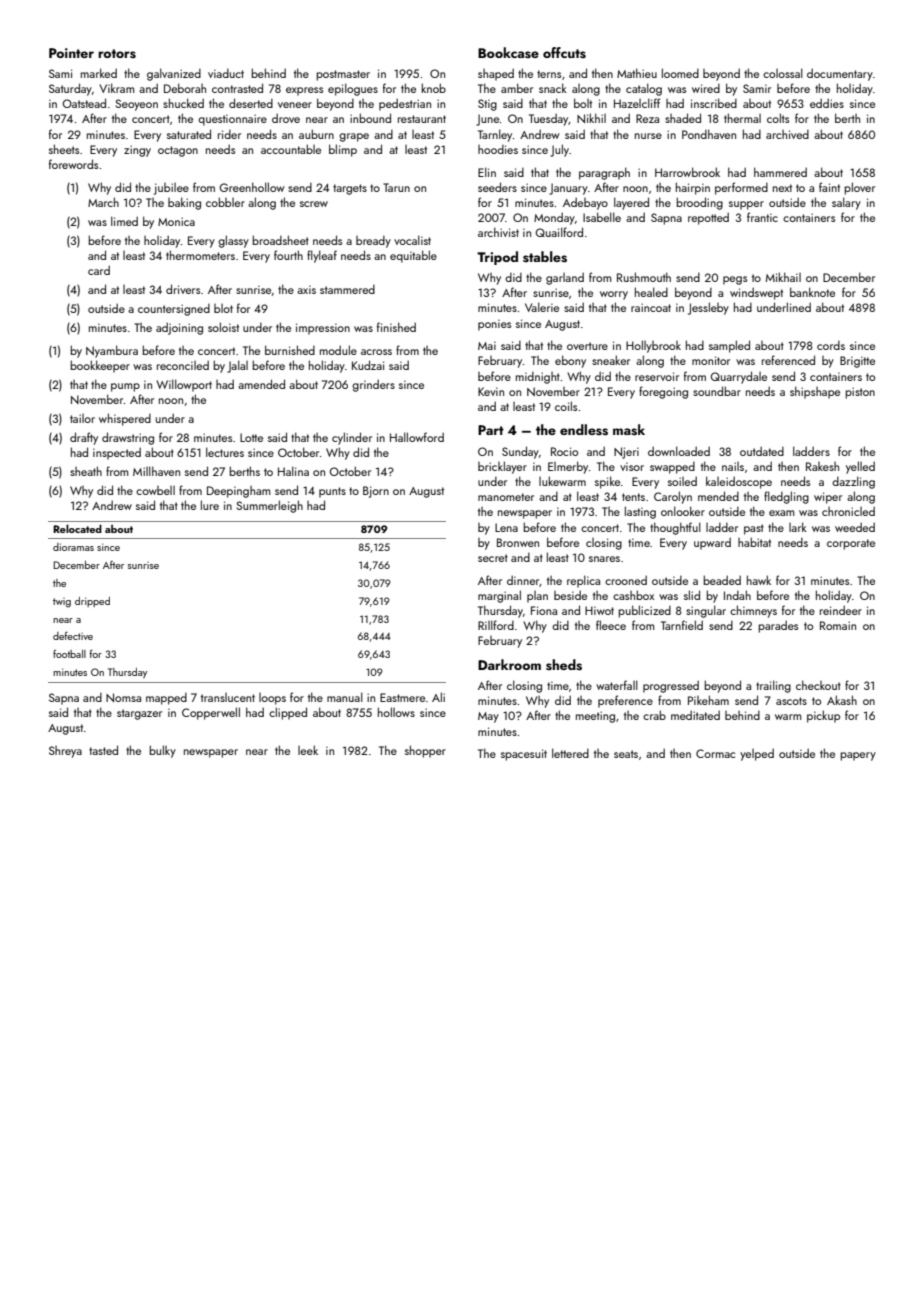 The height and width of the document is (1308, 924). I want to click on paragraph, so click(604, 173).
